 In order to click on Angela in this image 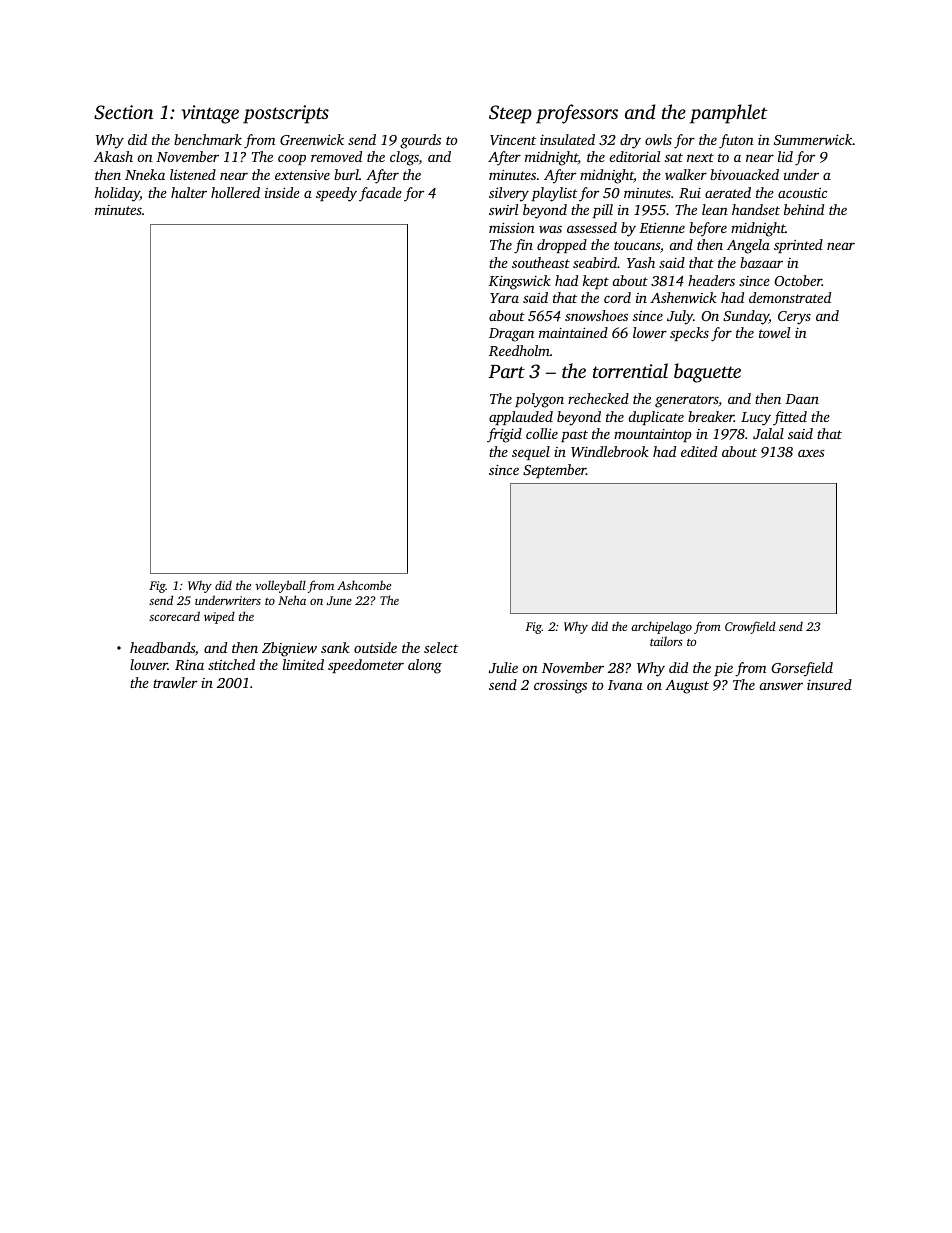, I will do `click(748, 246)`.
